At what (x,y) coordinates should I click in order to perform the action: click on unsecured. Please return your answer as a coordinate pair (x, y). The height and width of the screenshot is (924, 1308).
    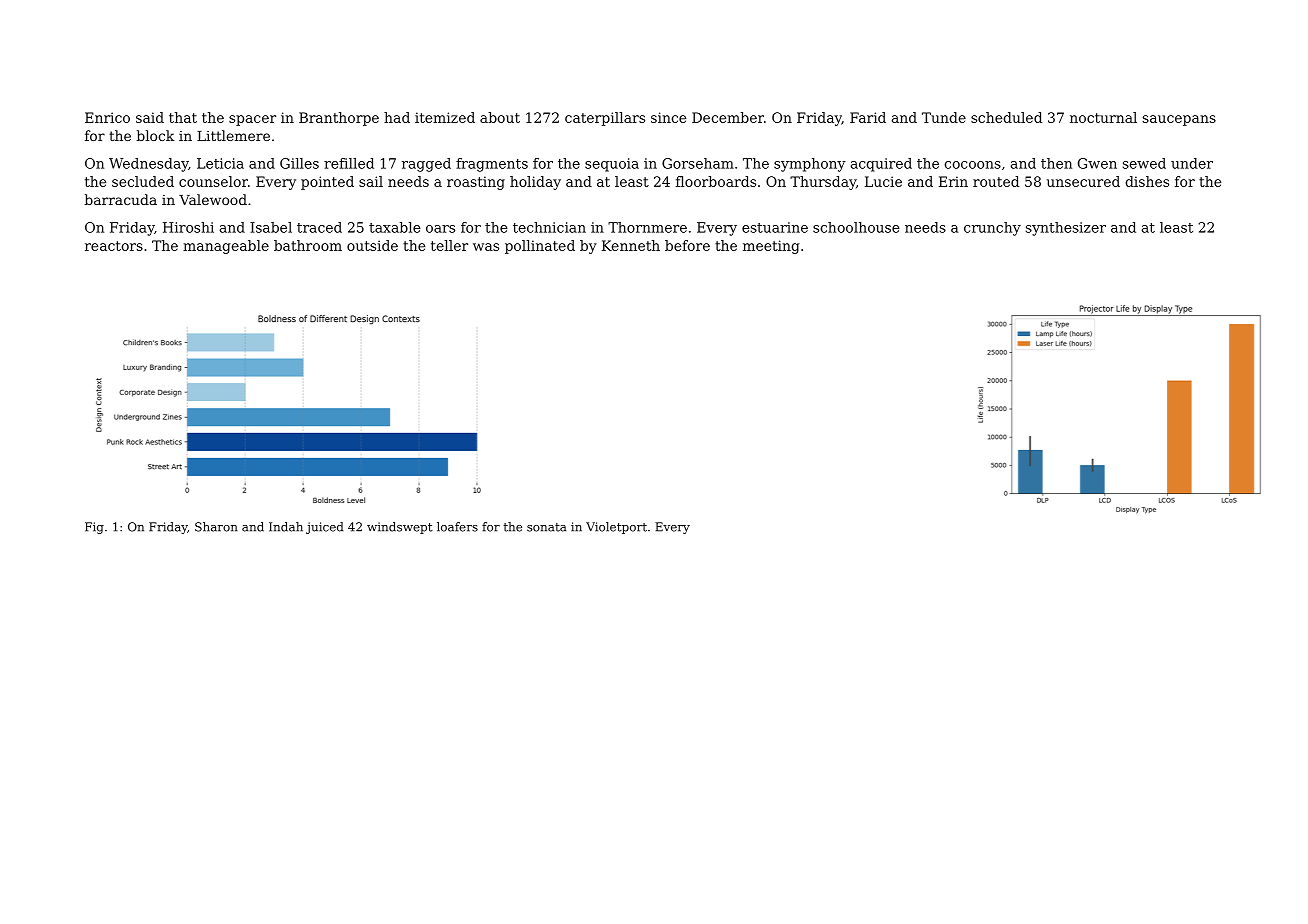
    Looking at the image, I should click on (1083, 181).
